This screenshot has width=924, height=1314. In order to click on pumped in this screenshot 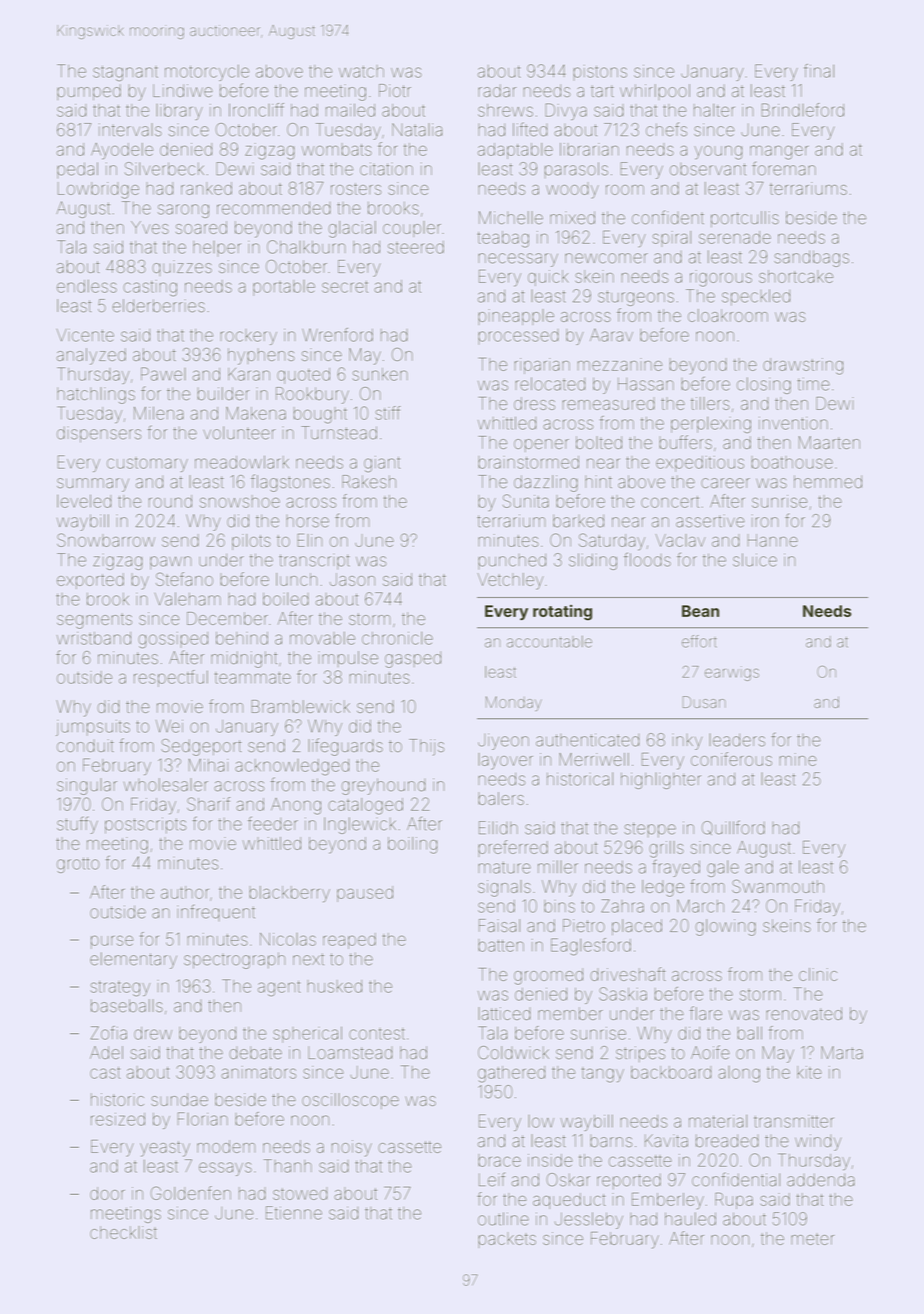, I will do `click(89, 92)`.
